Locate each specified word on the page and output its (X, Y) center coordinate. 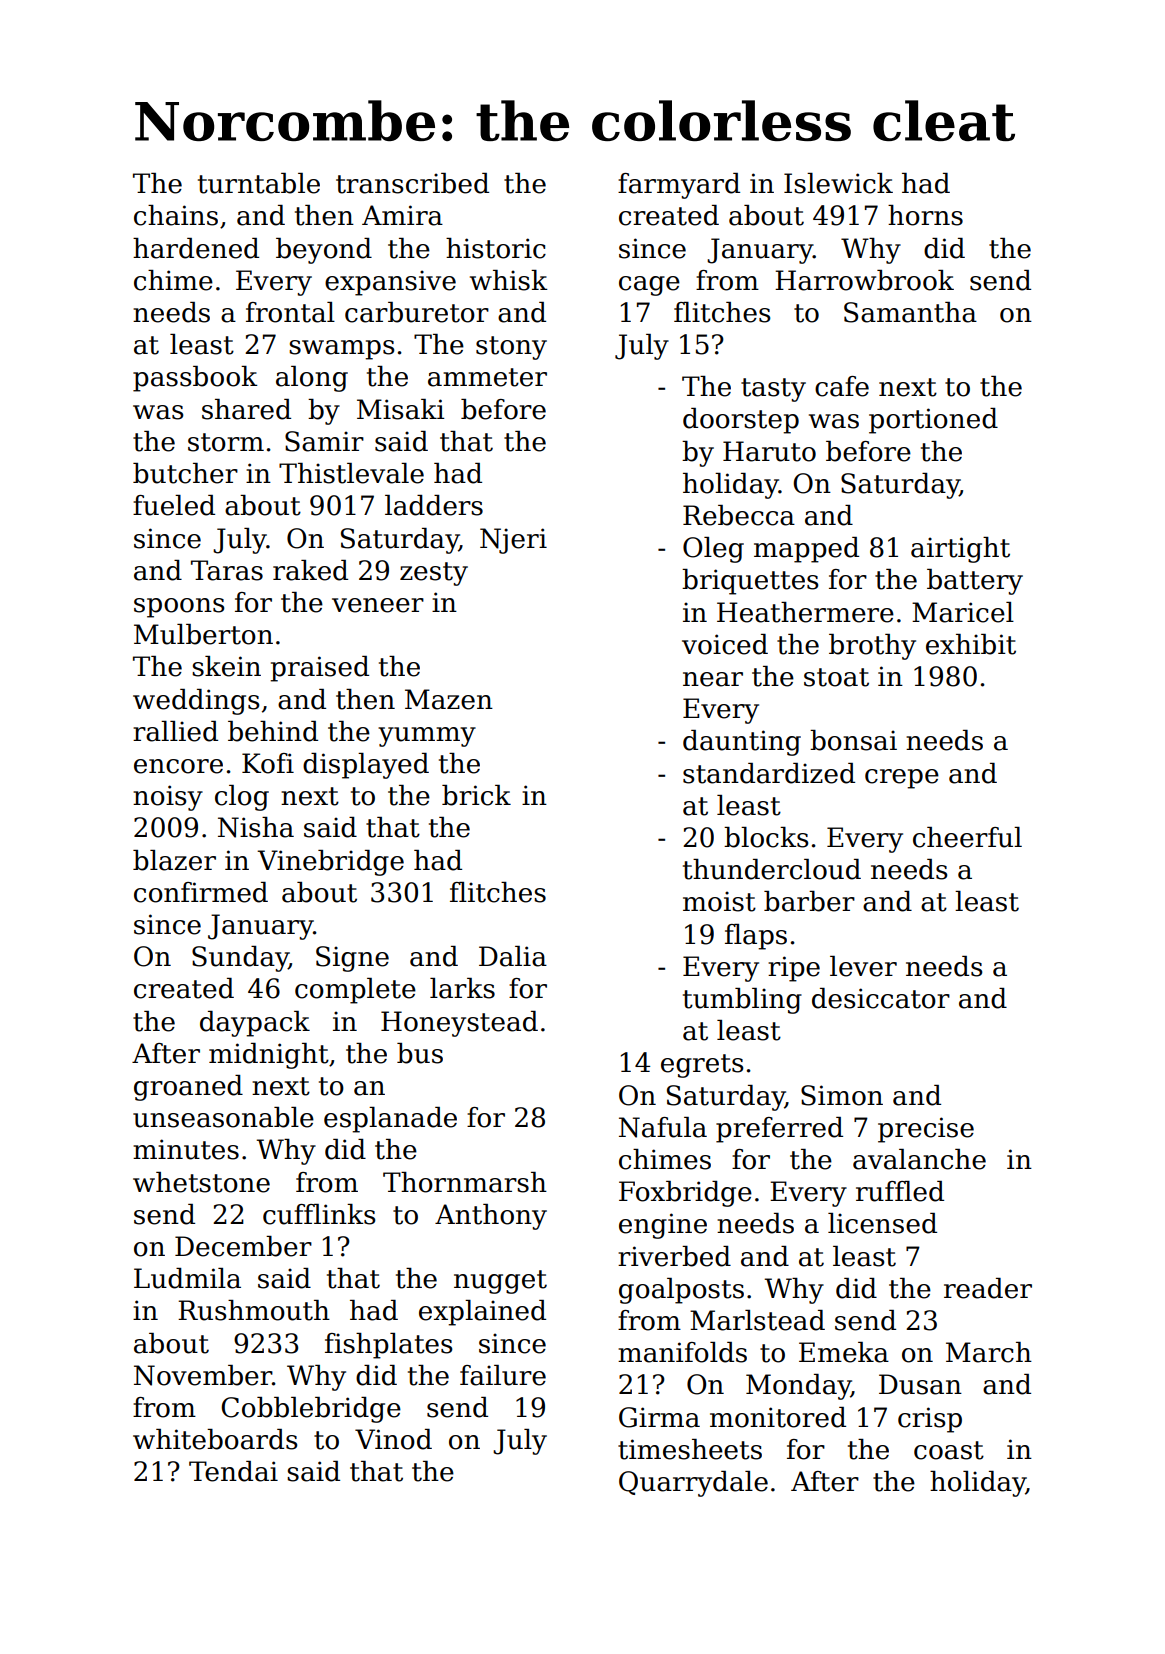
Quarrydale (693, 1484)
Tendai (233, 1471)
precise (926, 1130)
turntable (259, 183)
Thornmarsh (465, 1182)
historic (496, 248)
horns (925, 215)
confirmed (201, 892)
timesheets (690, 1449)
